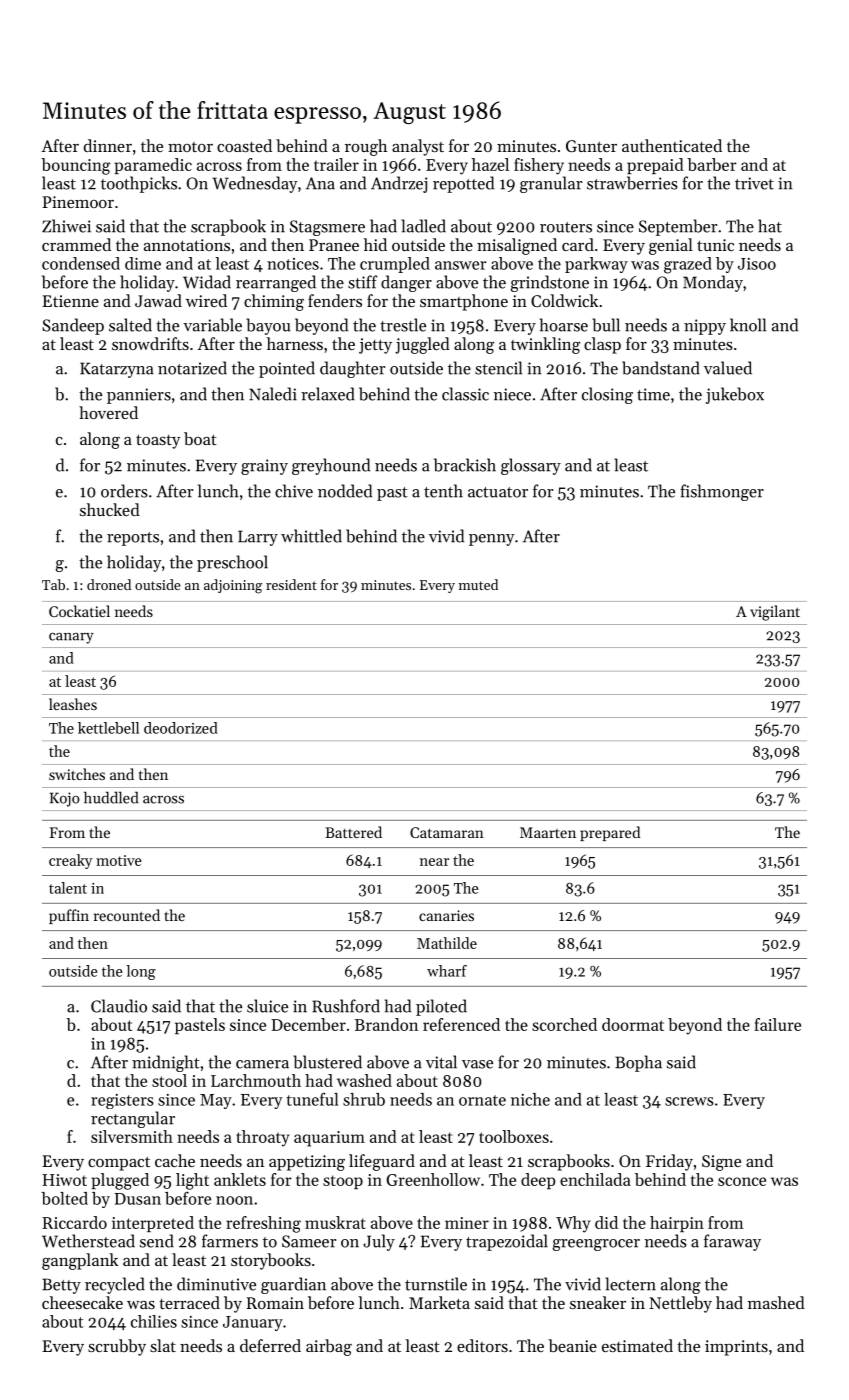 This screenshot has height=1400, width=849. I want to click on barber, so click(712, 164).
